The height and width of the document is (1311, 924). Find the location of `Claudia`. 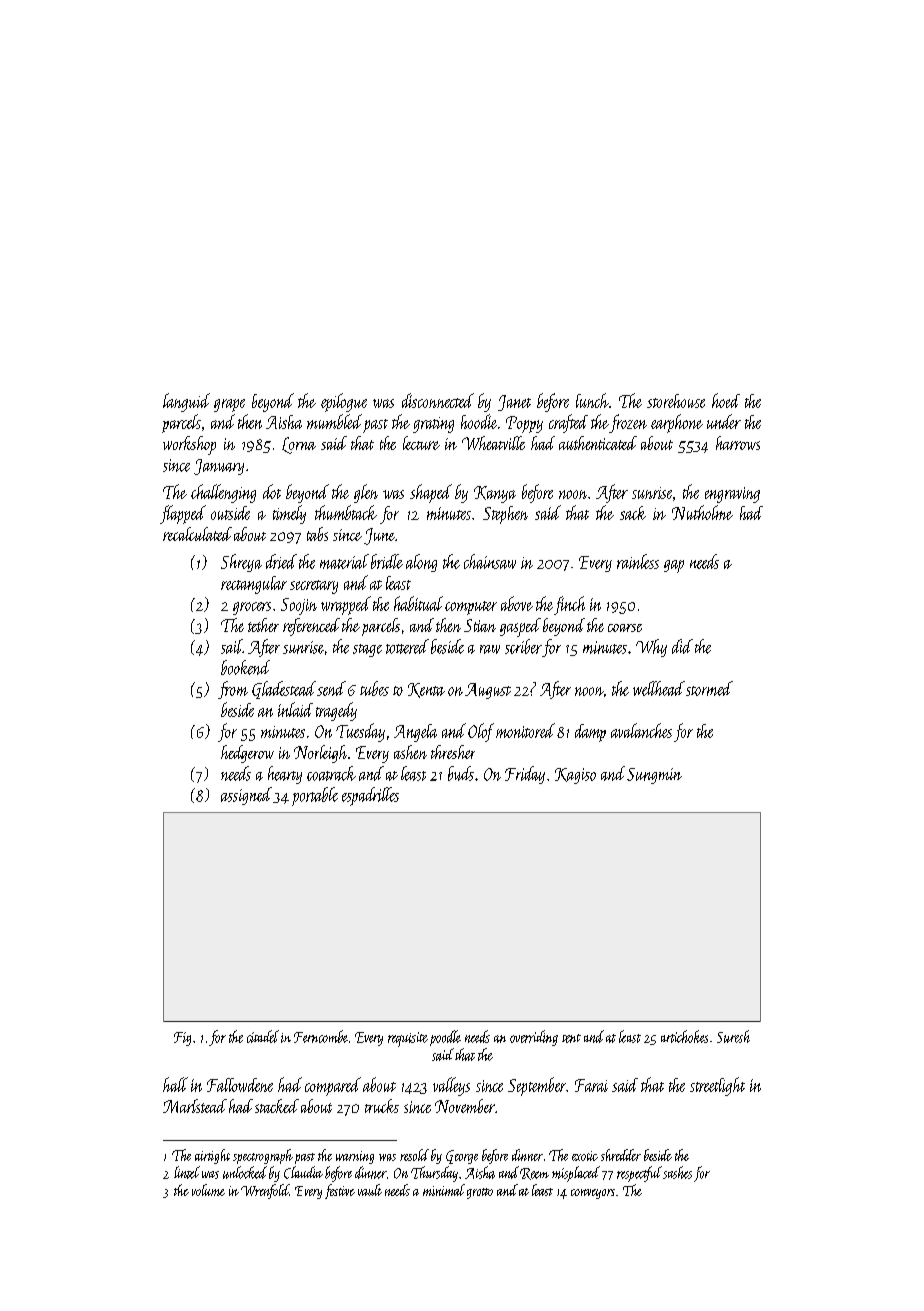

Claudia is located at coordinates (303, 1172).
